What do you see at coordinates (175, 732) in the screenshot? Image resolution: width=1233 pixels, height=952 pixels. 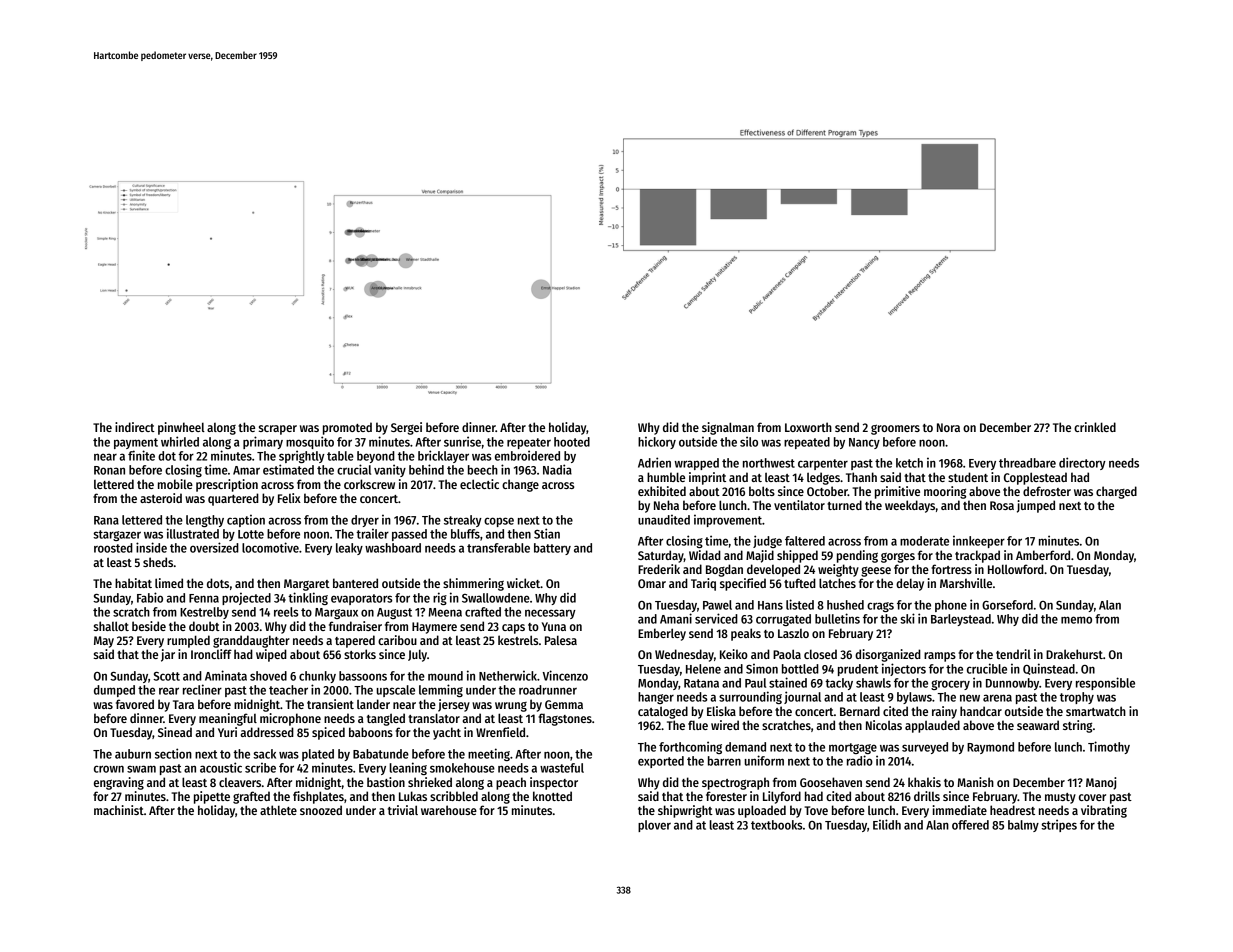 I see `Sinead` at bounding box center [175, 732].
